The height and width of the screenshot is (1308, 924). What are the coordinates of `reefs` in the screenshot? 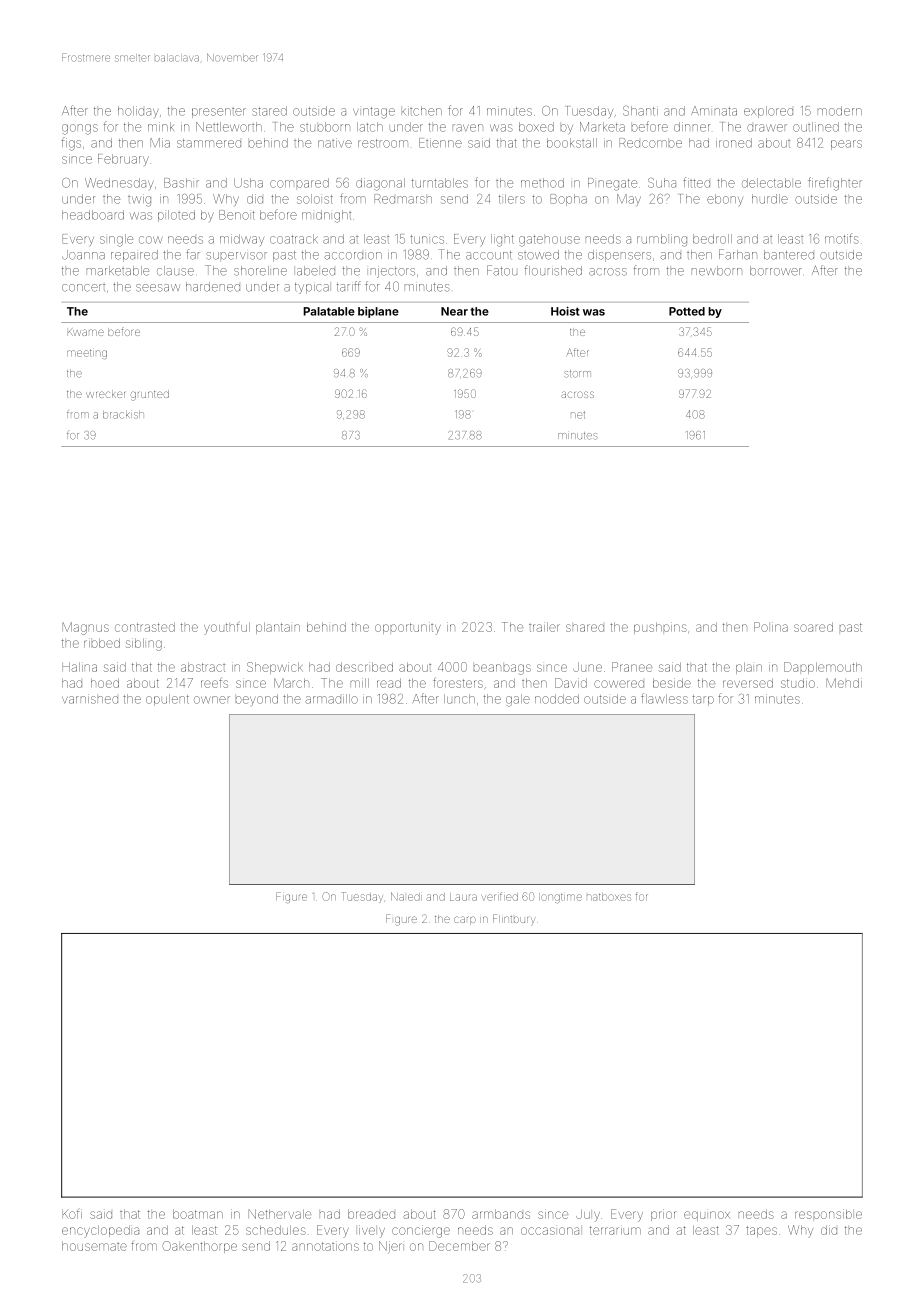 It's located at (214, 683).
